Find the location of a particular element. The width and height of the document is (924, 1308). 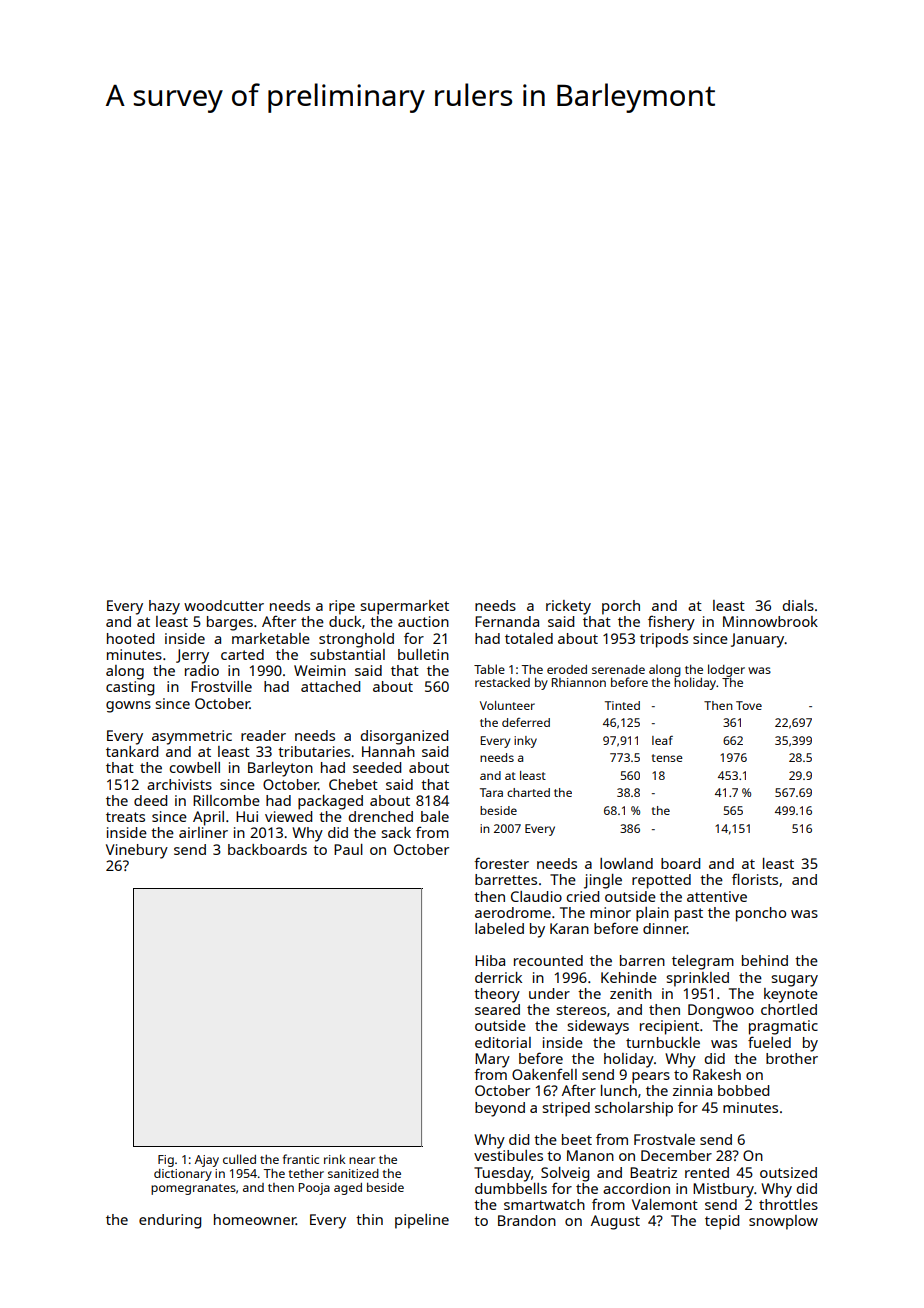

keynote is located at coordinates (791, 995).
